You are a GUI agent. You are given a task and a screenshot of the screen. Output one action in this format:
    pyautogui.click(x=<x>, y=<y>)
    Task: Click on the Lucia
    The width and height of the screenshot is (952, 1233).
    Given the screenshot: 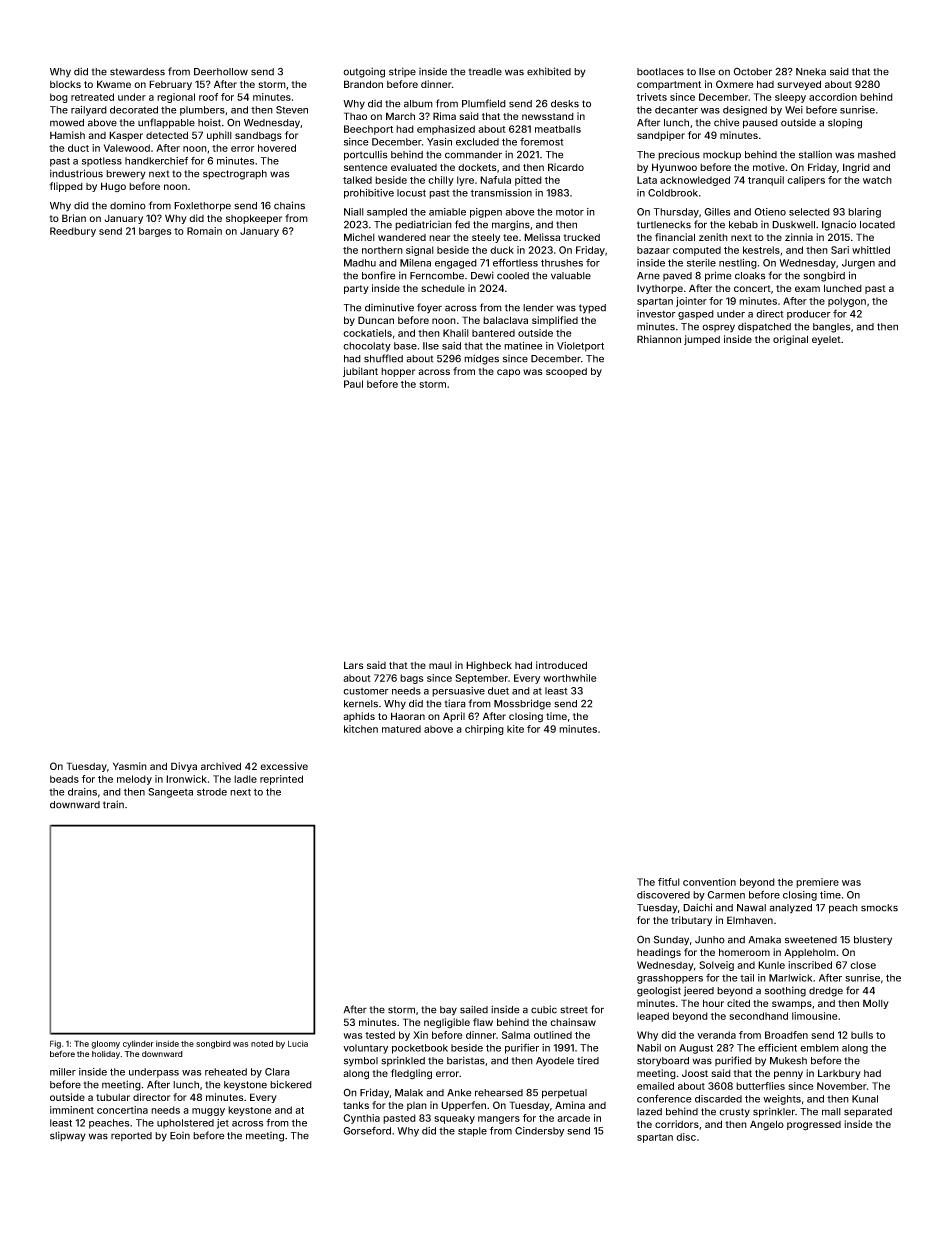 What is the action you would take?
    pyautogui.click(x=298, y=1043)
